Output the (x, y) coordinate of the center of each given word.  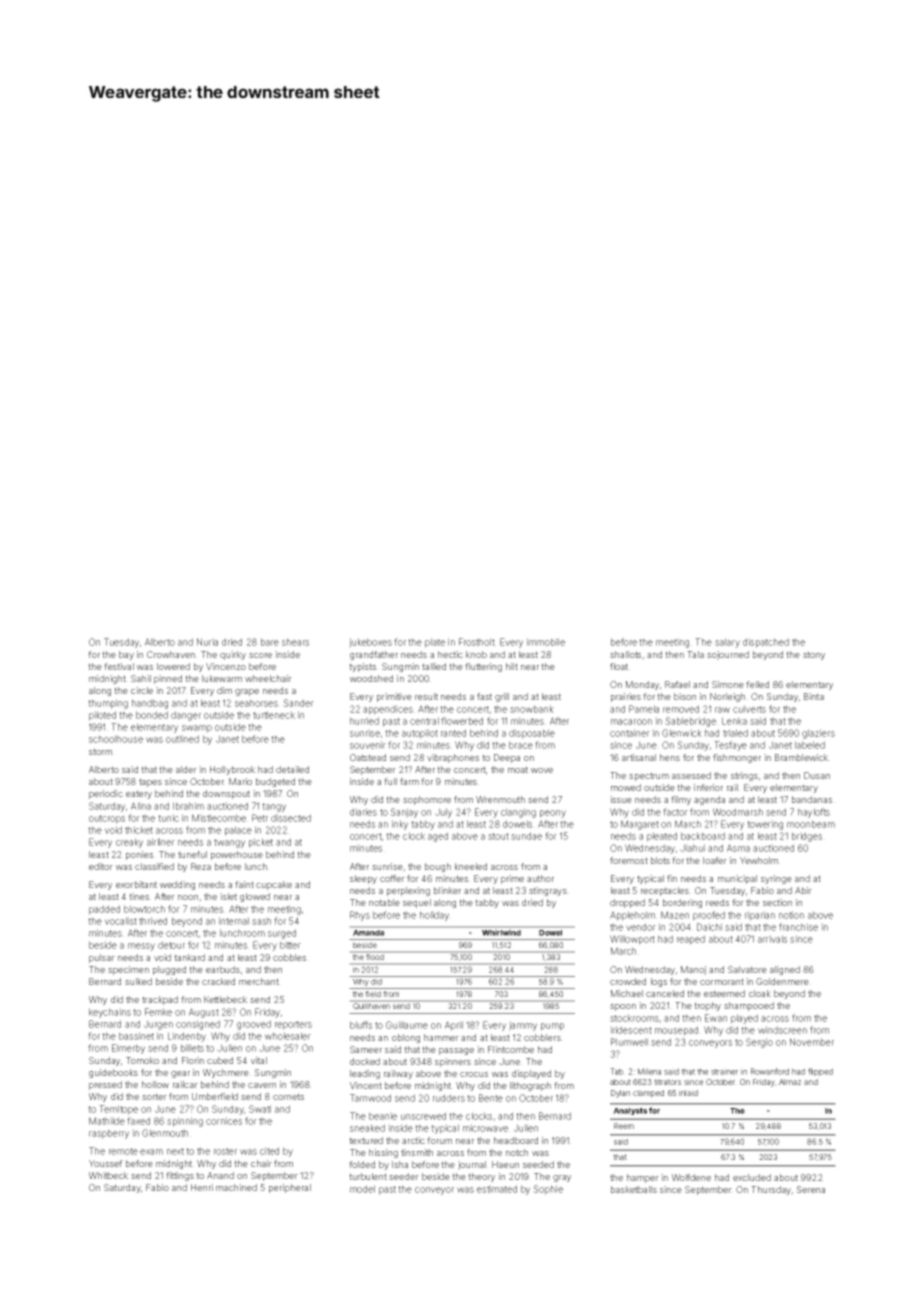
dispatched (766, 643)
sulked (138, 981)
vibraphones (453, 758)
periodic (106, 794)
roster (225, 1151)
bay (126, 655)
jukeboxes (370, 643)
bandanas (812, 799)
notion (791, 915)
